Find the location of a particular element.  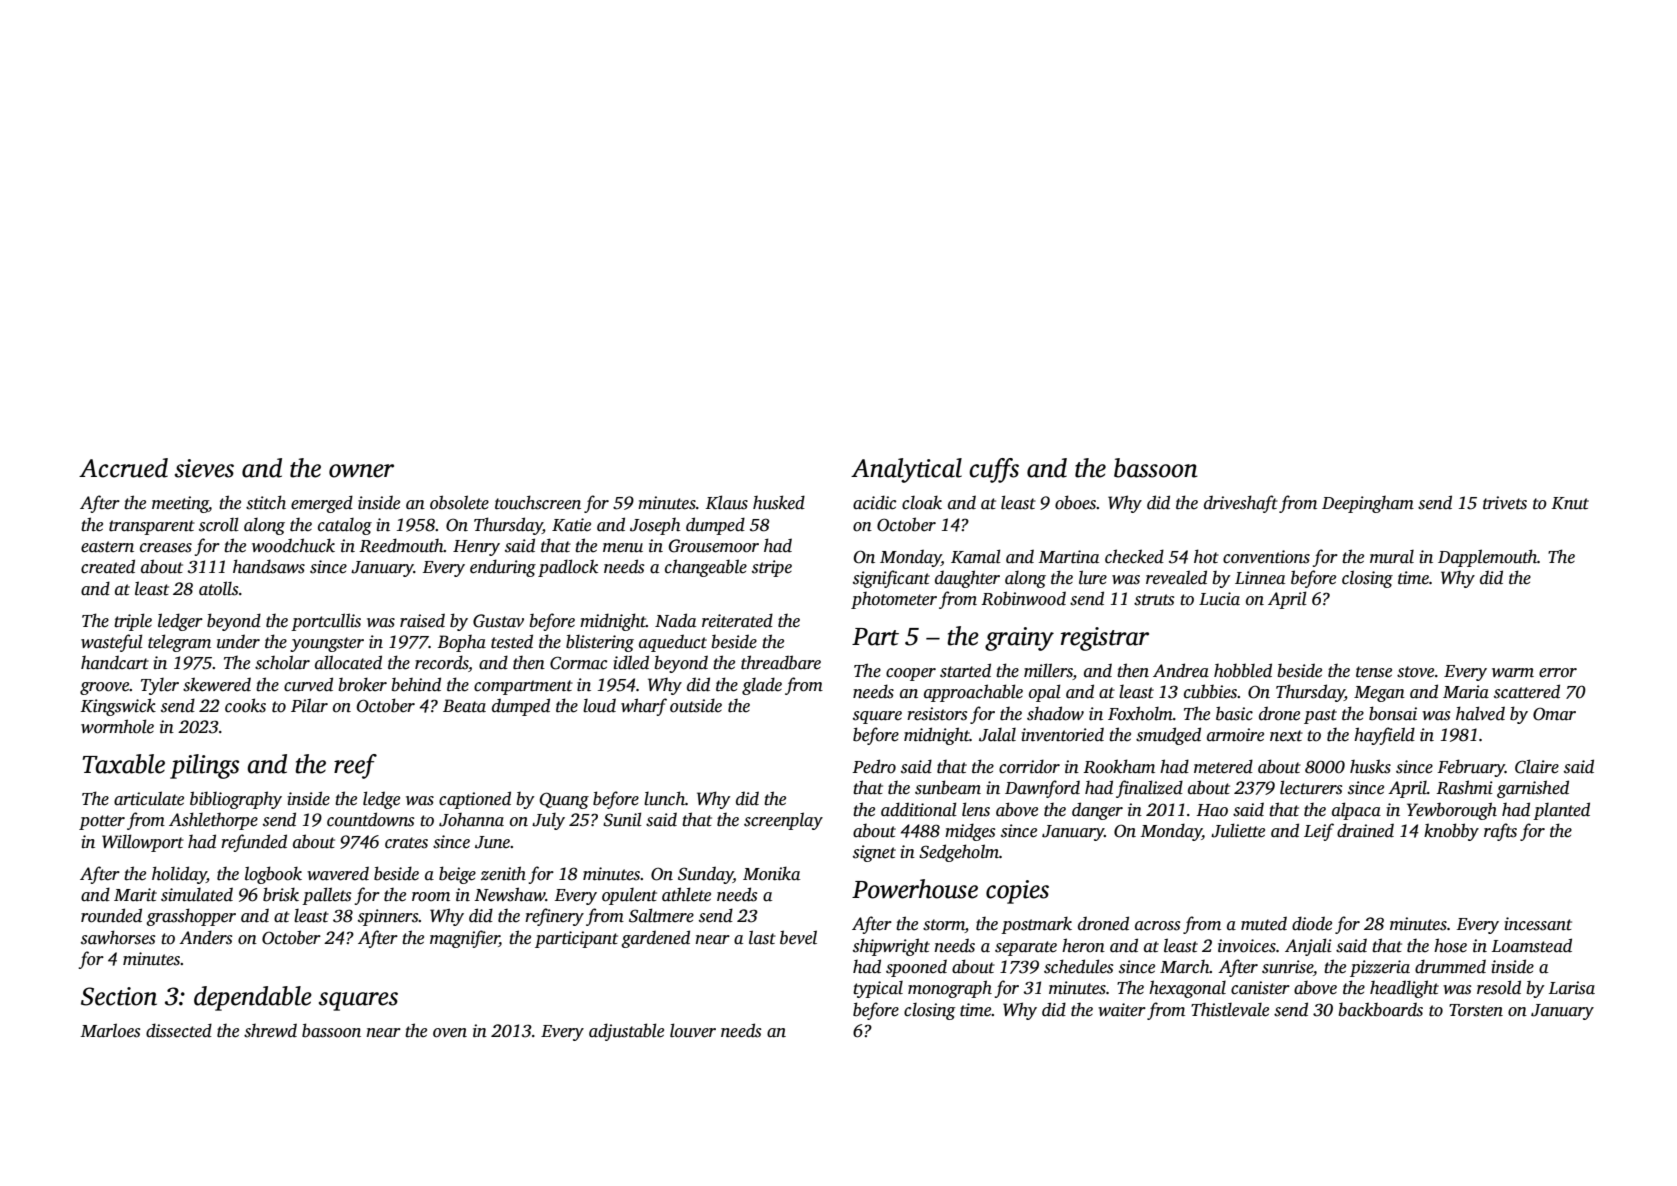

June is located at coordinates (492, 842).
